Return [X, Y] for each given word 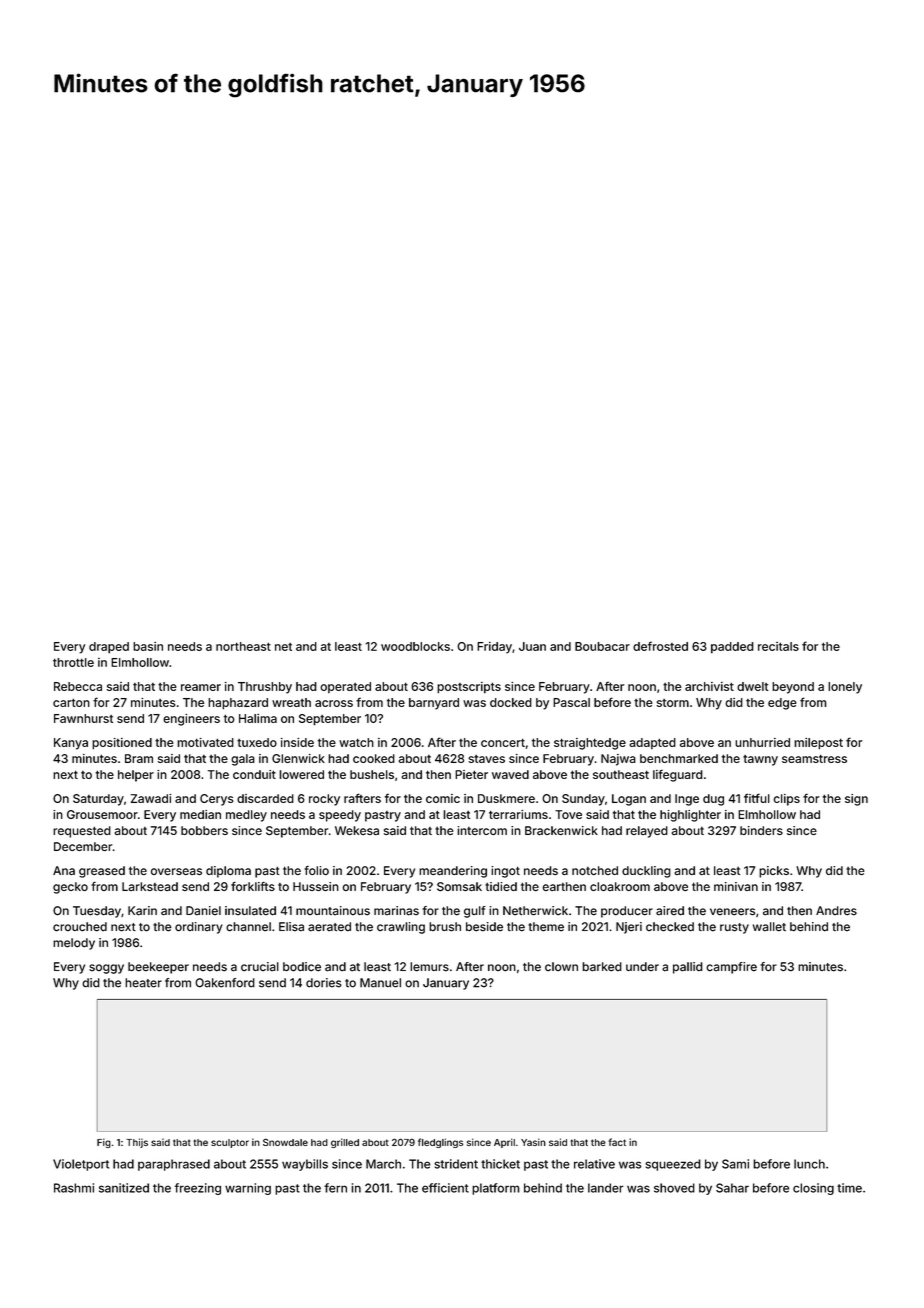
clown [561, 967]
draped [109, 648]
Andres [836, 911]
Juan [532, 646]
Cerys [216, 800]
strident [456, 1164]
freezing [198, 1189]
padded [732, 648]
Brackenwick [561, 831]
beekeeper [158, 968]
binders [761, 830]
